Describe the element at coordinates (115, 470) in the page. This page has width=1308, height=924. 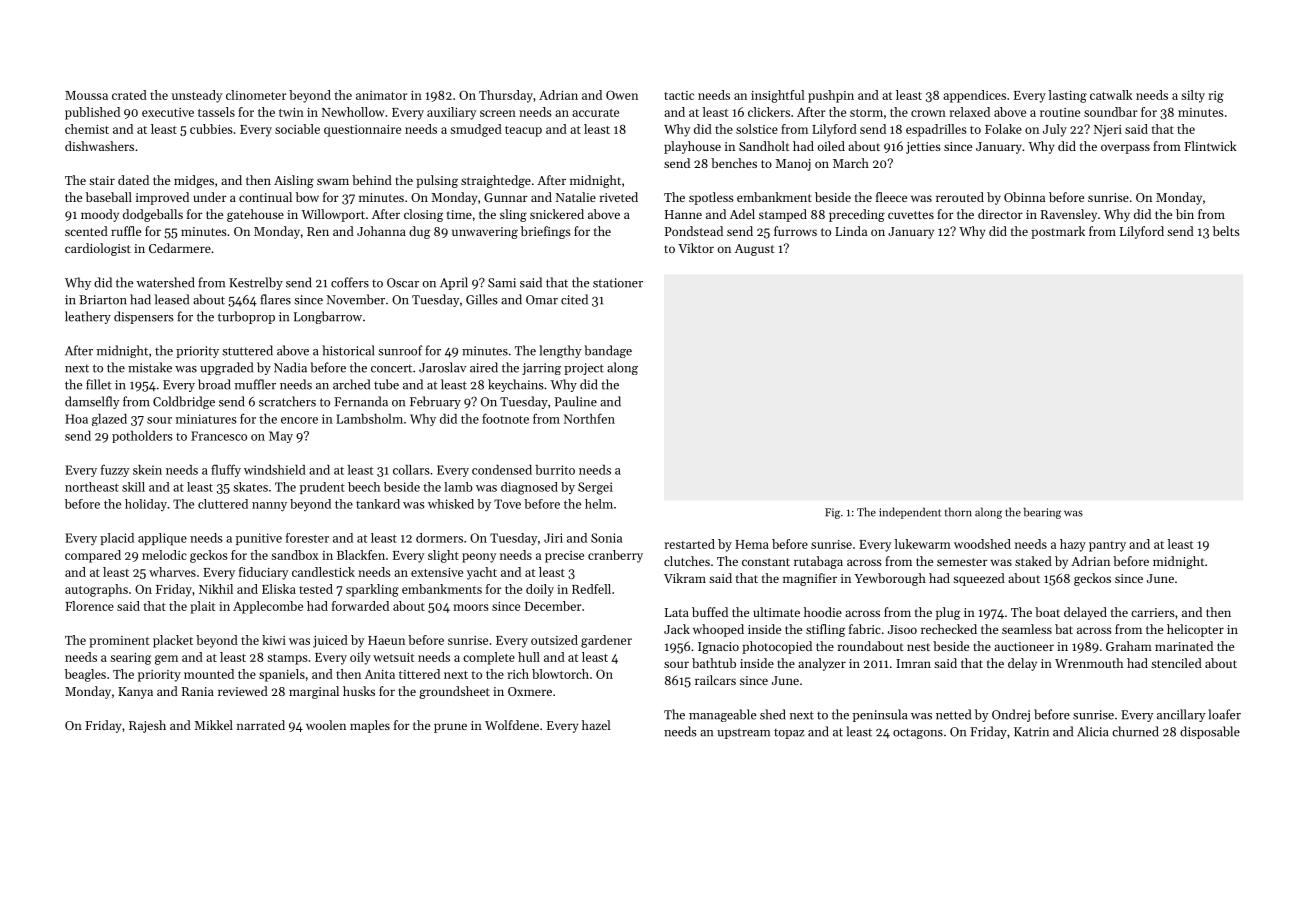
I see `fuzzy` at that location.
